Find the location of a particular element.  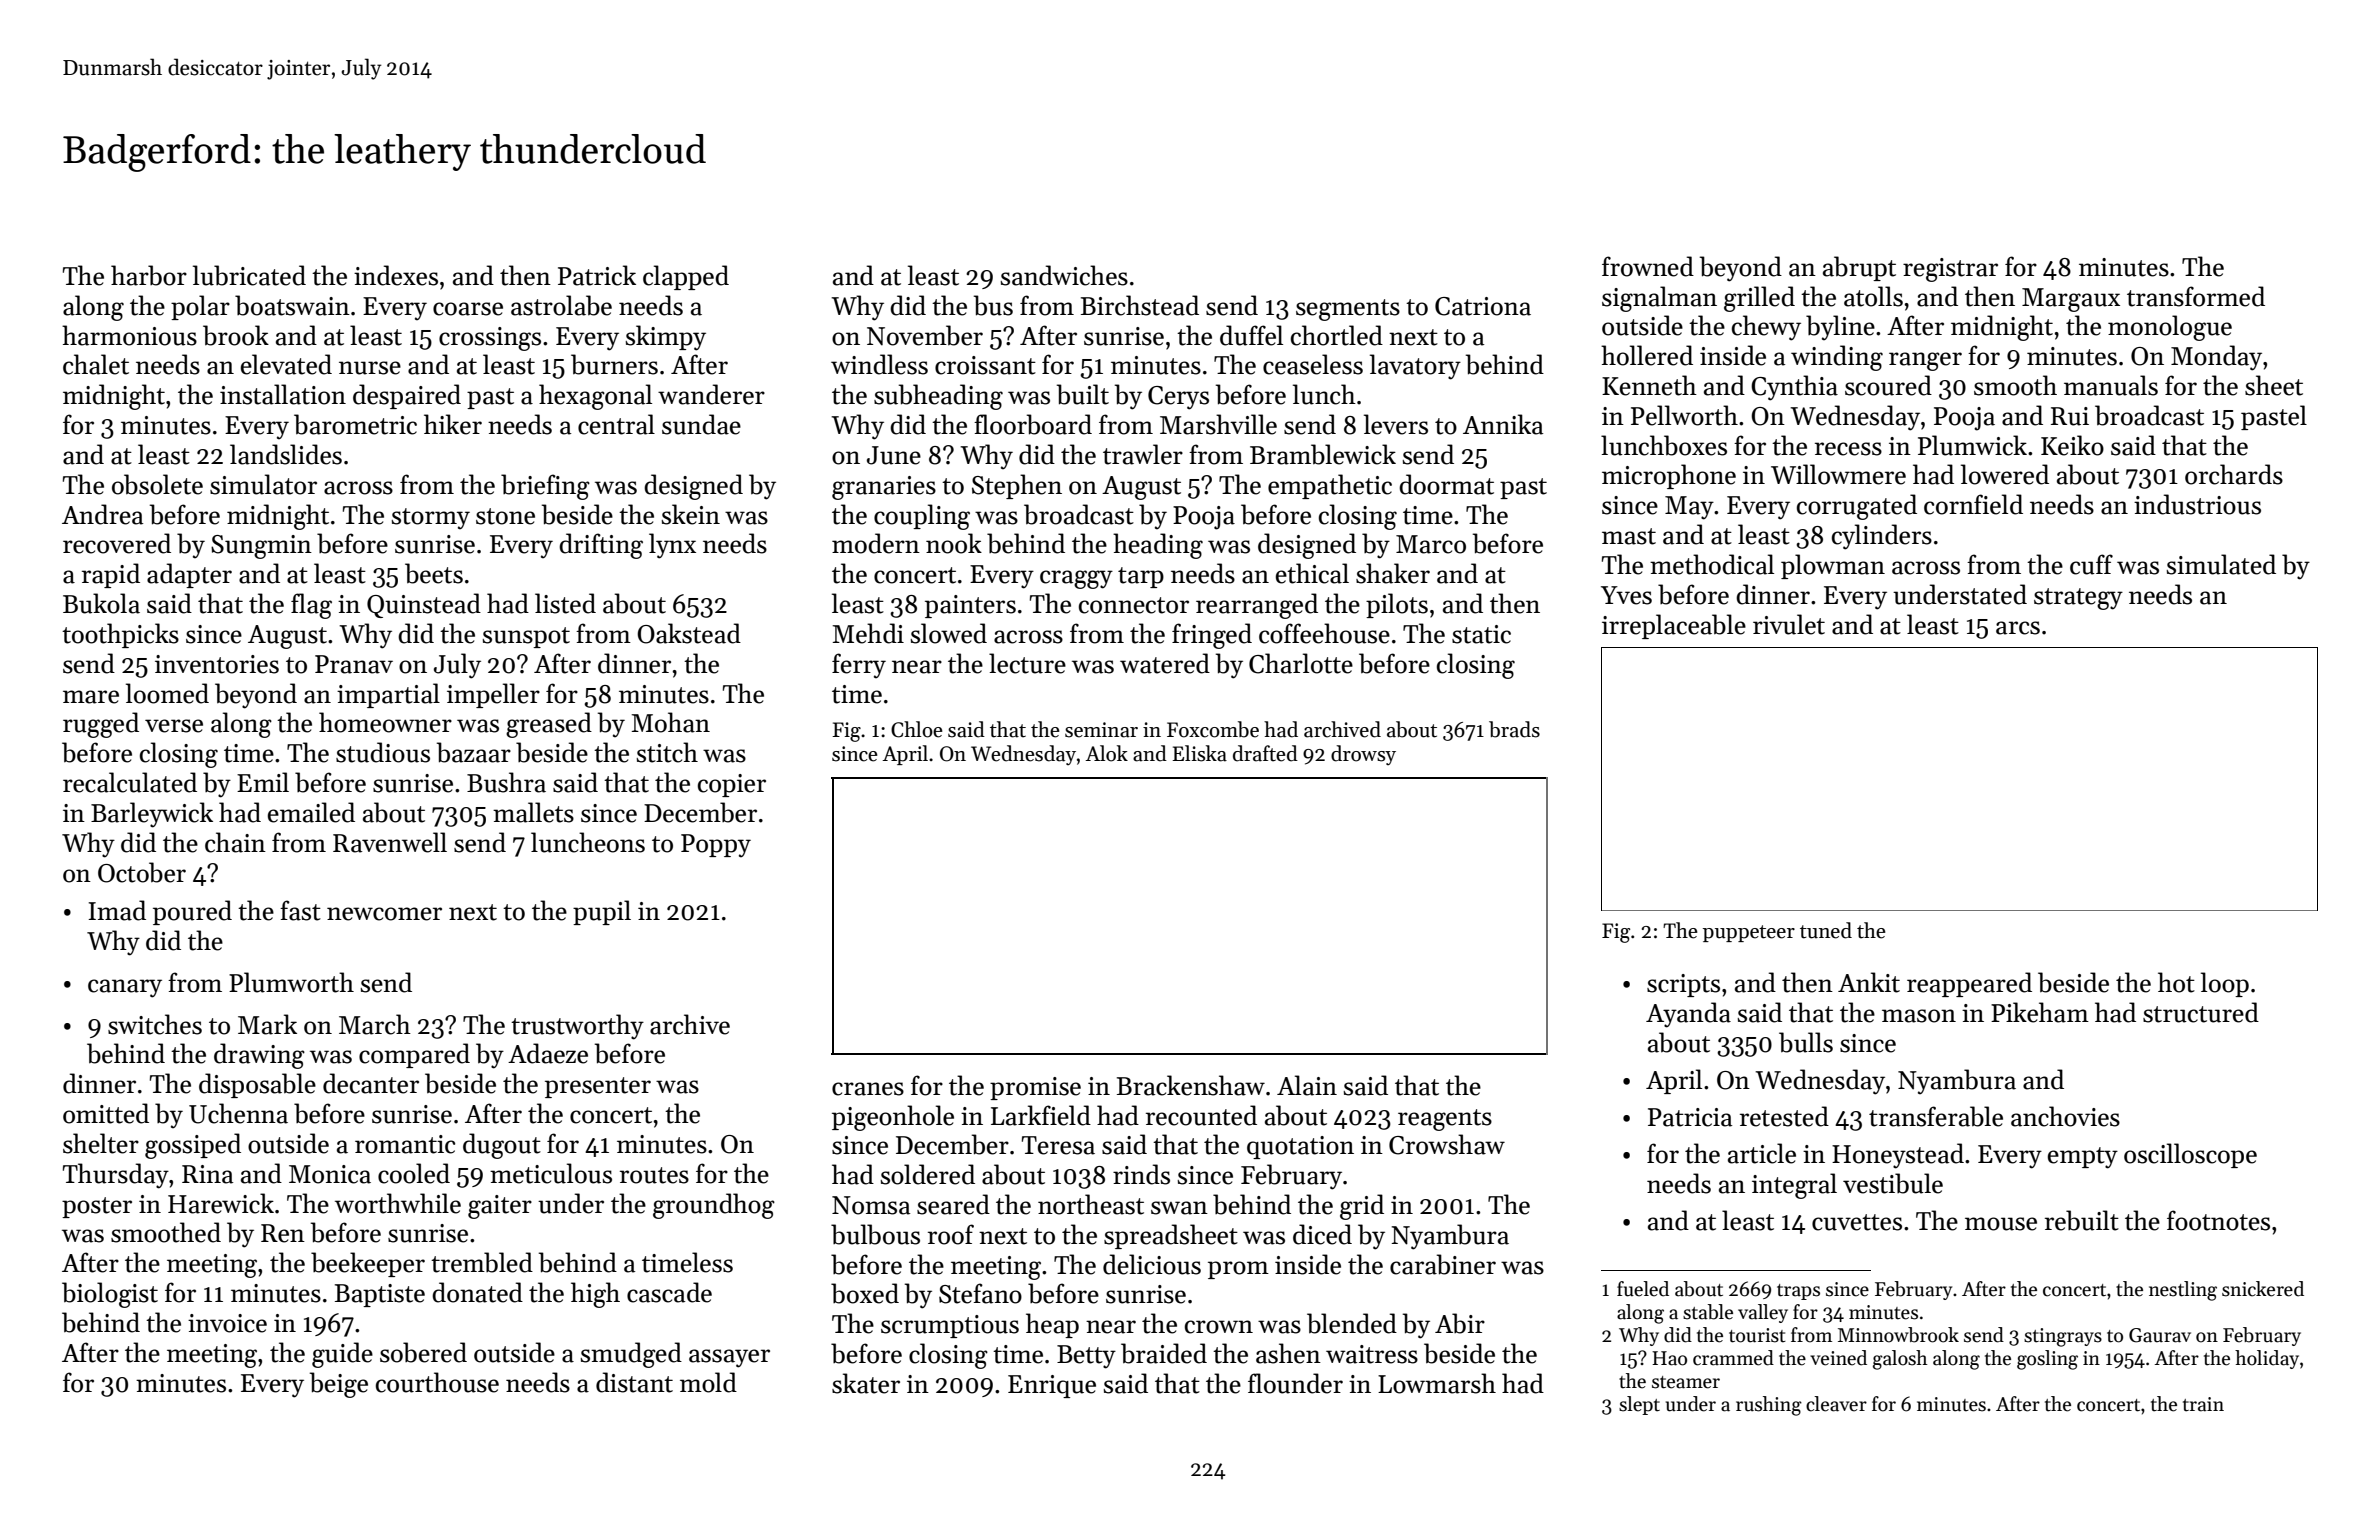

slept is located at coordinates (1639, 1405).
